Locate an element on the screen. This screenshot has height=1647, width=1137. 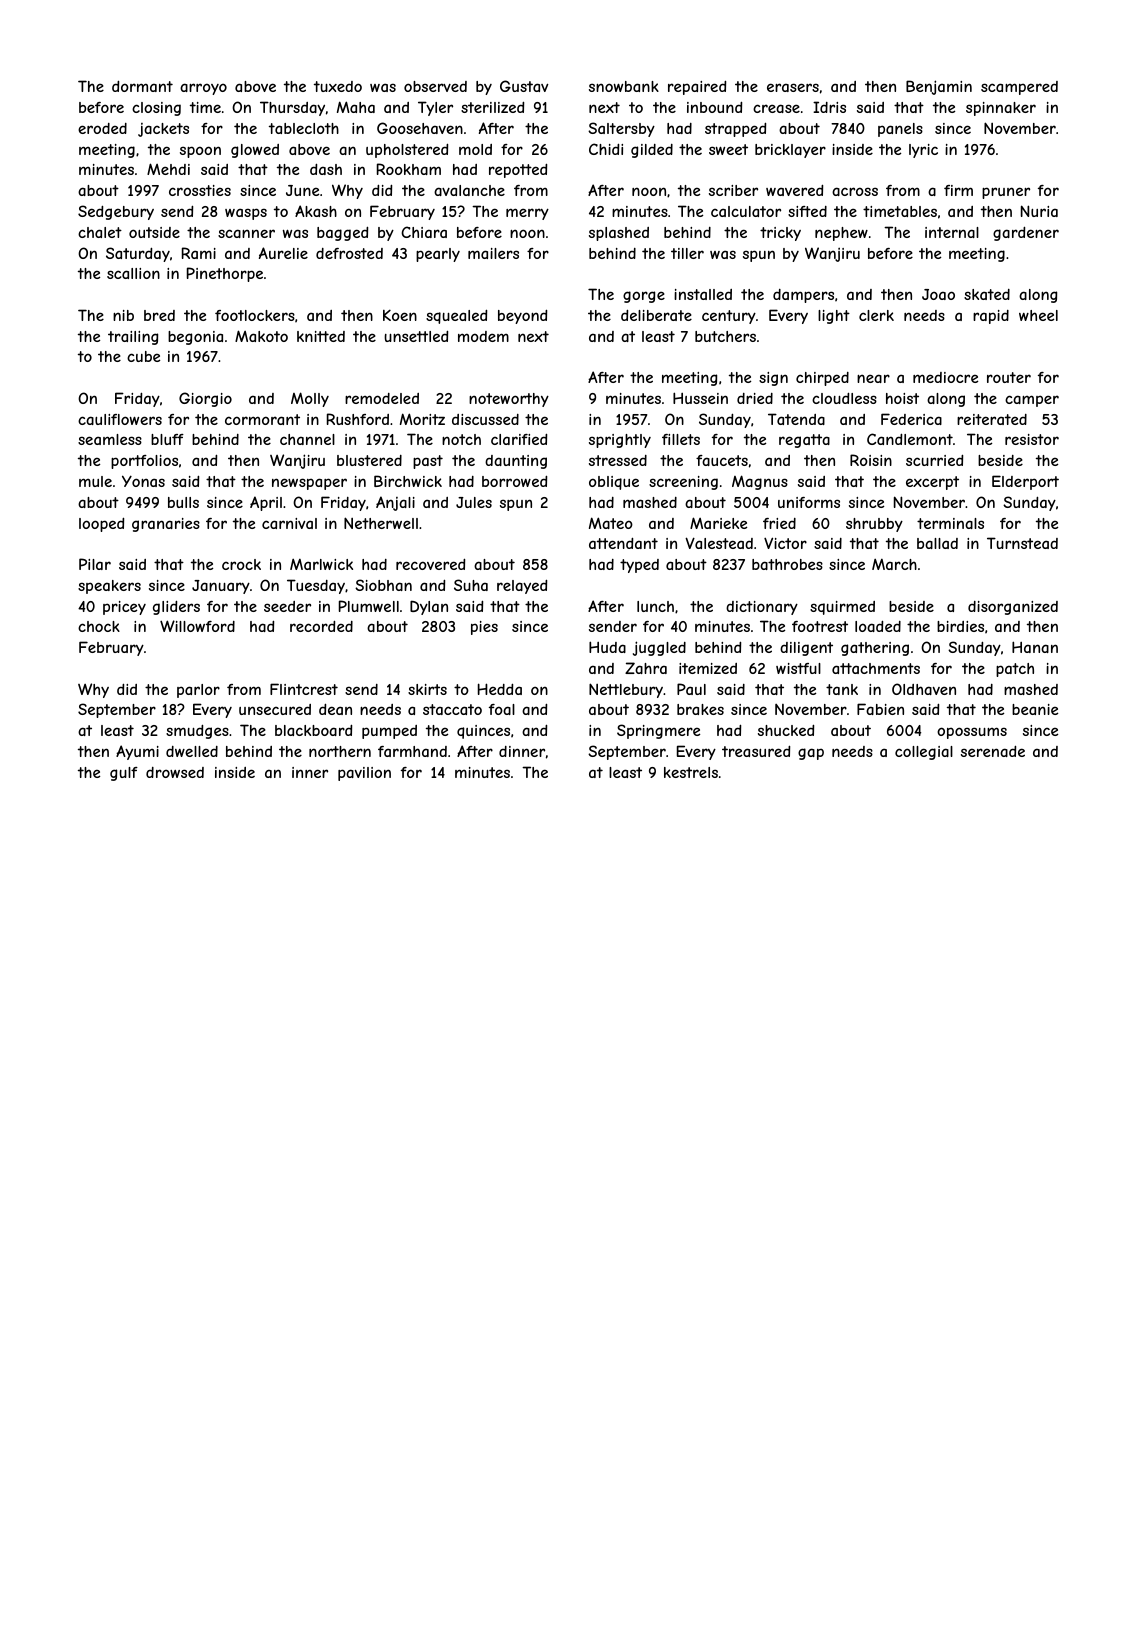
screening is located at coordinates (683, 483).
